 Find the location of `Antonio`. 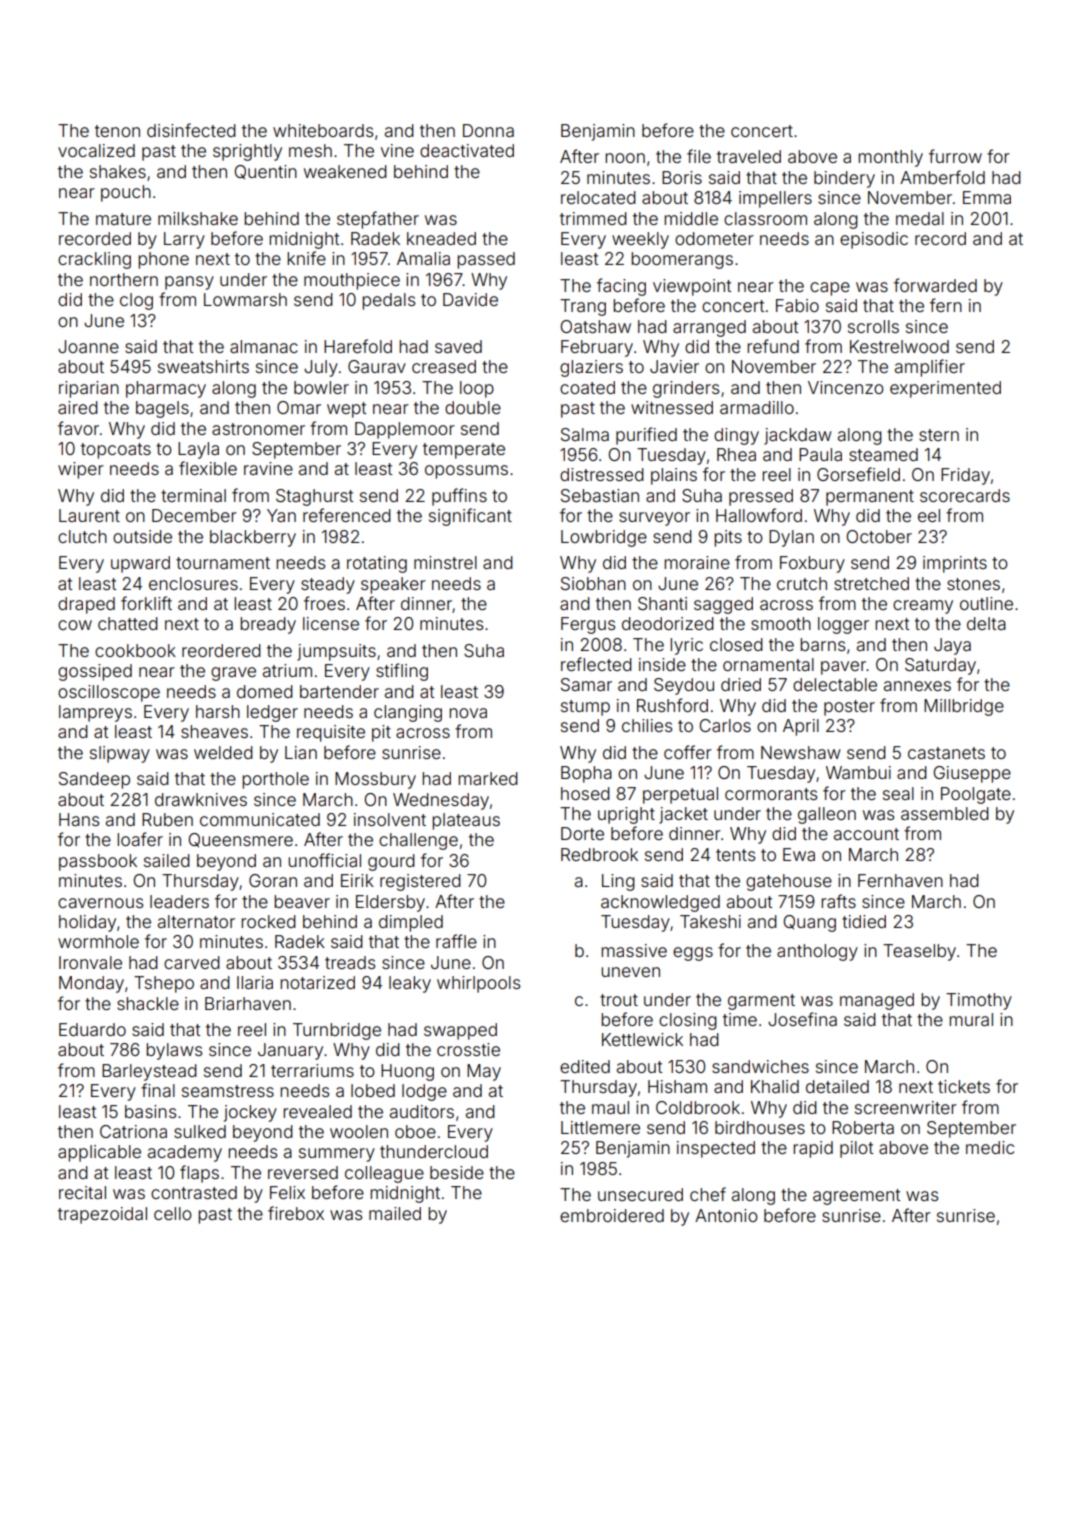

Antonio is located at coordinates (726, 1215).
